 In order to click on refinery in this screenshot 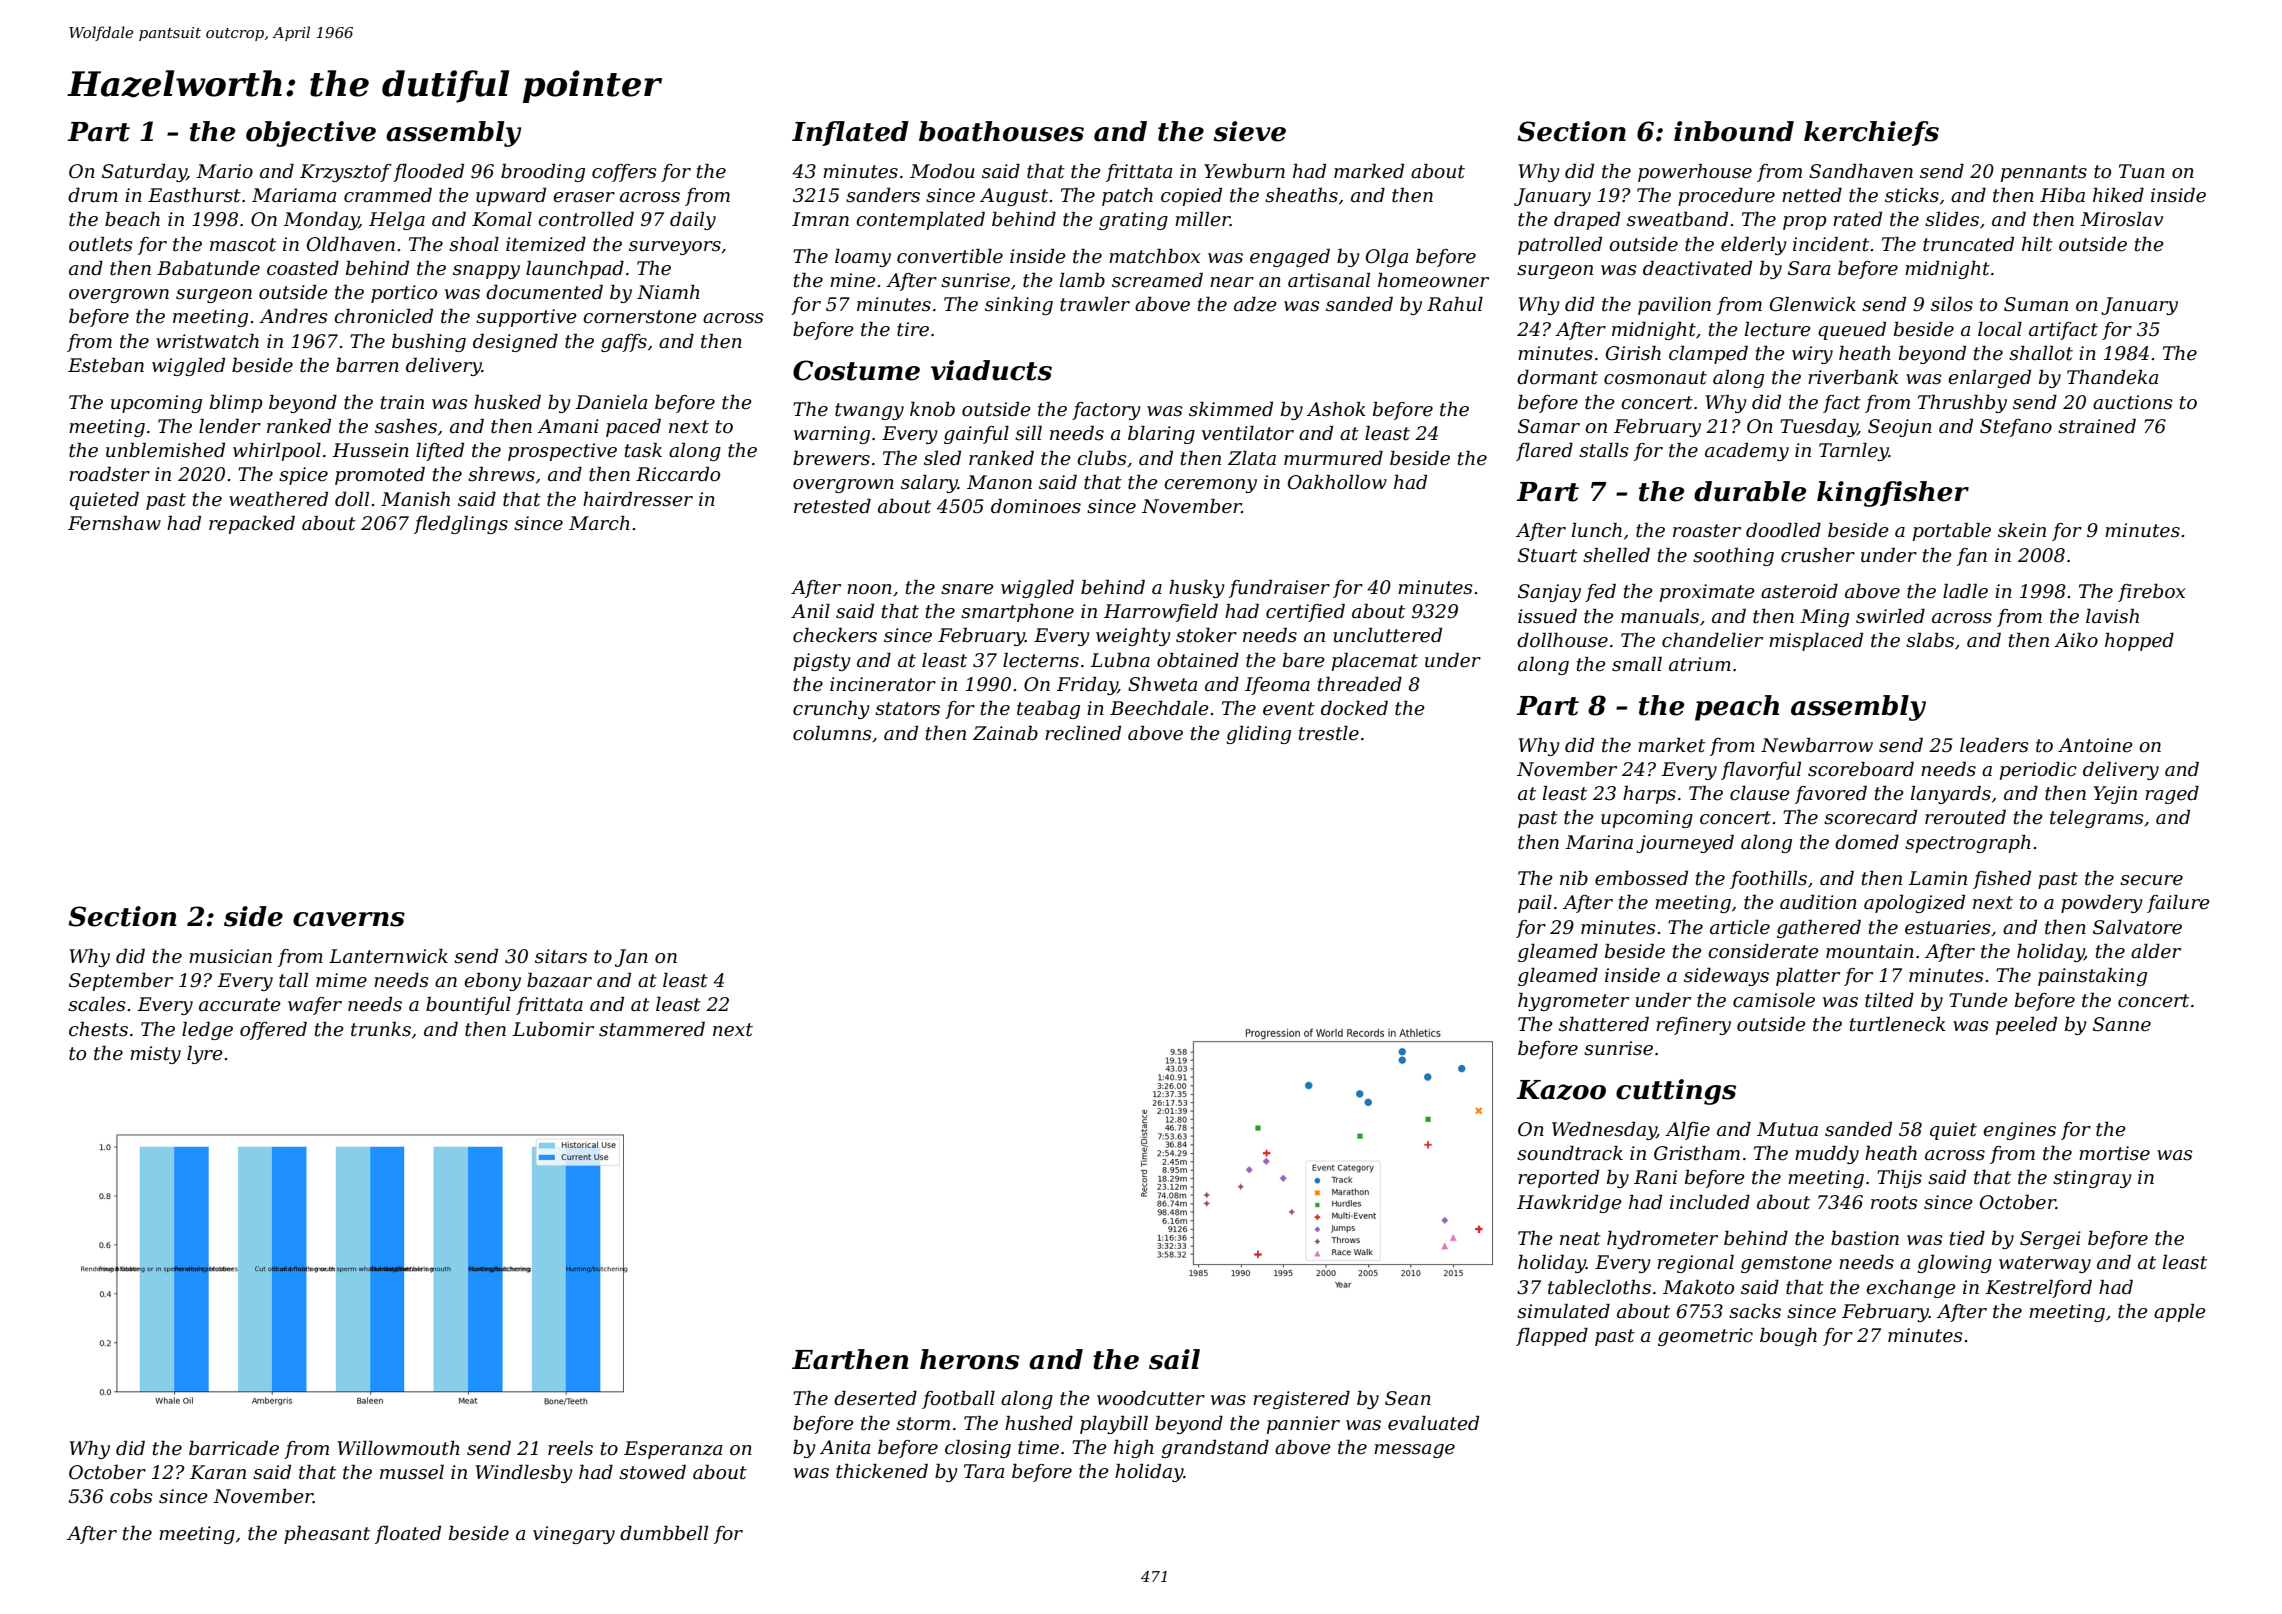, I will do `click(1693, 1026)`.
